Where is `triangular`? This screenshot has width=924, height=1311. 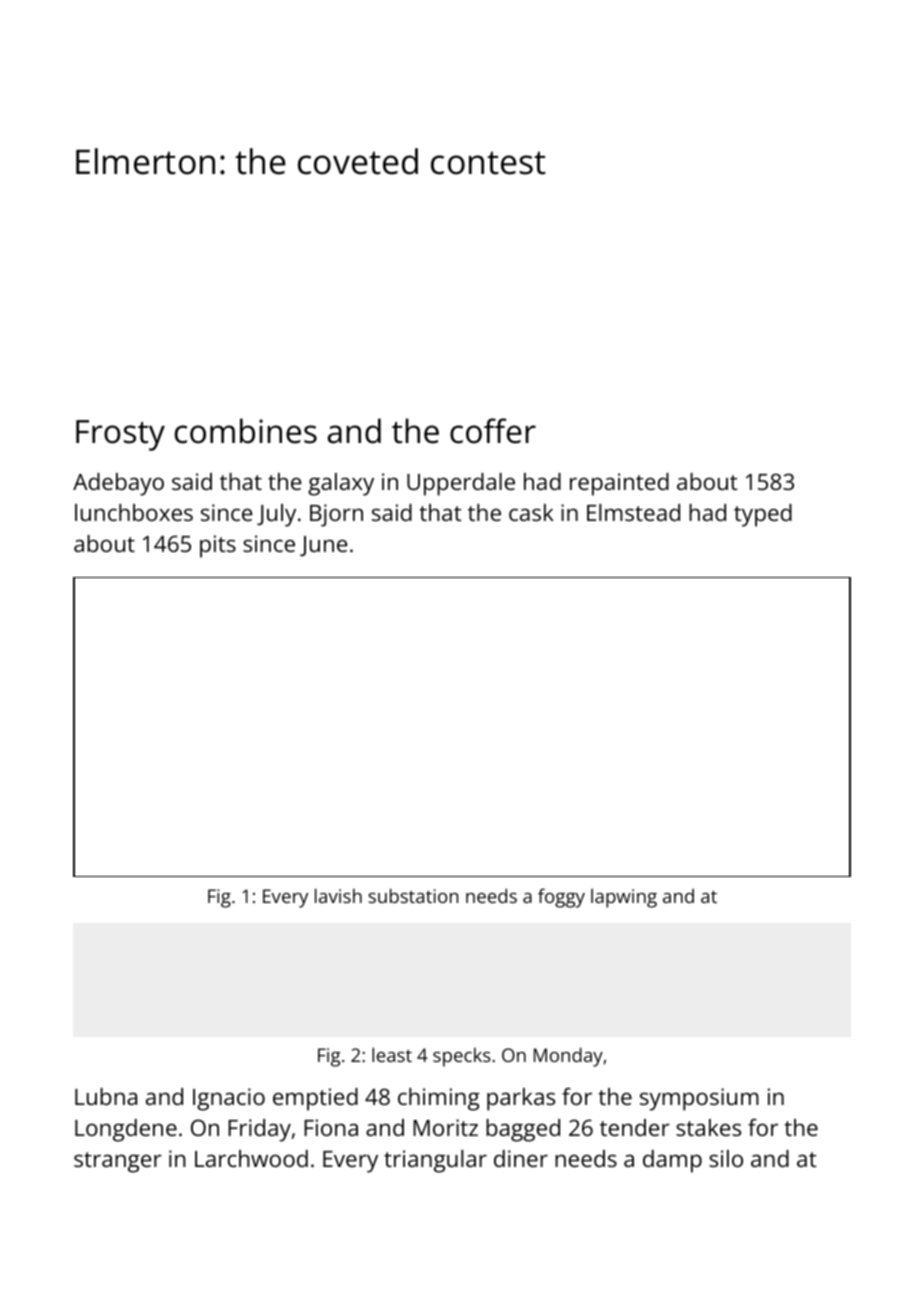 triangular is located at coordinates (435, 1161).
